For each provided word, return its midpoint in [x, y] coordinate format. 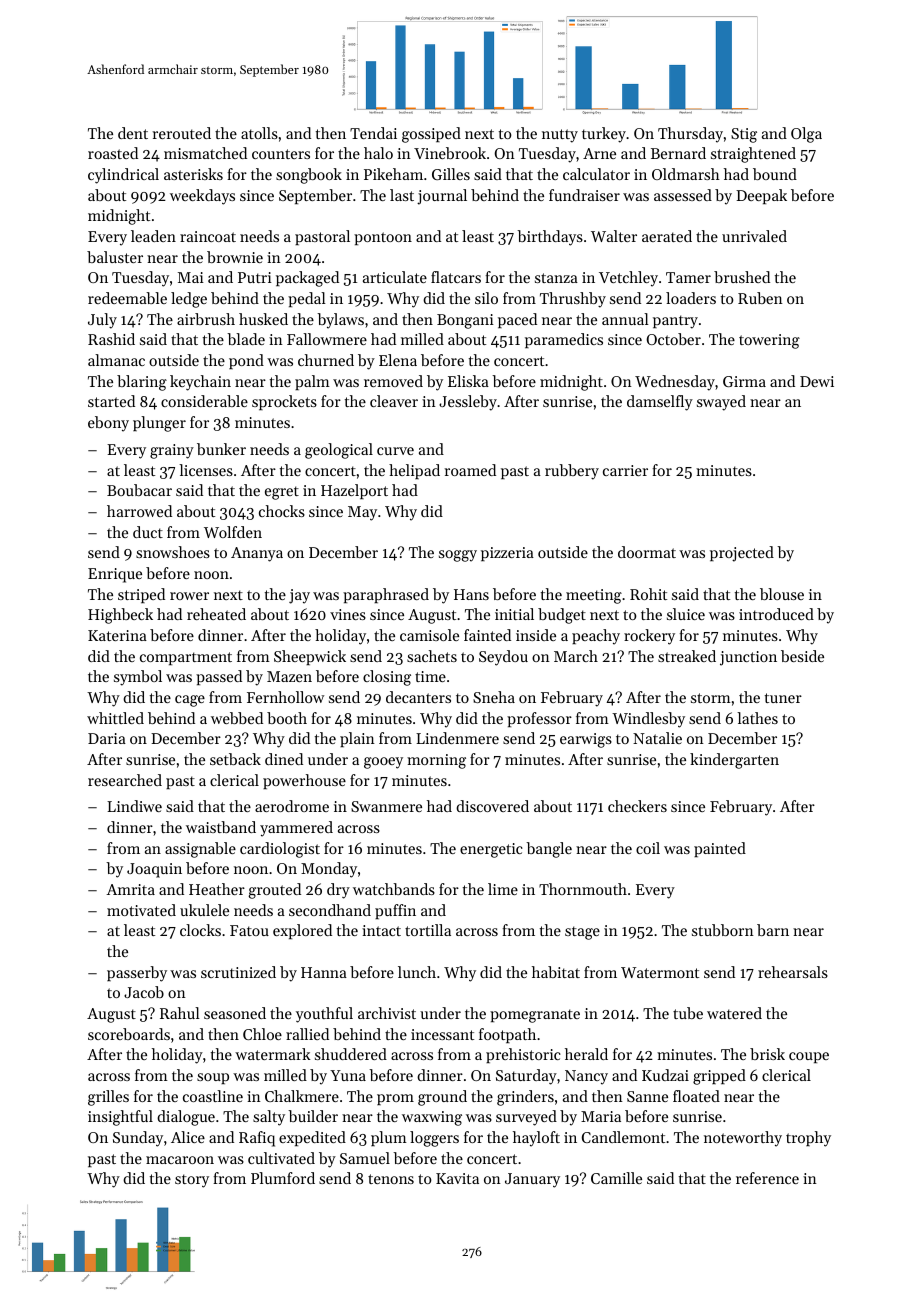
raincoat [208, 236]
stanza [556, 278]
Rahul [180, 1013]
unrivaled [754, 236]
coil [648, 848]
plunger [159, 424]
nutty [560, 136]
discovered [492, 806]
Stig [744, 135]
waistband [221, 827]
